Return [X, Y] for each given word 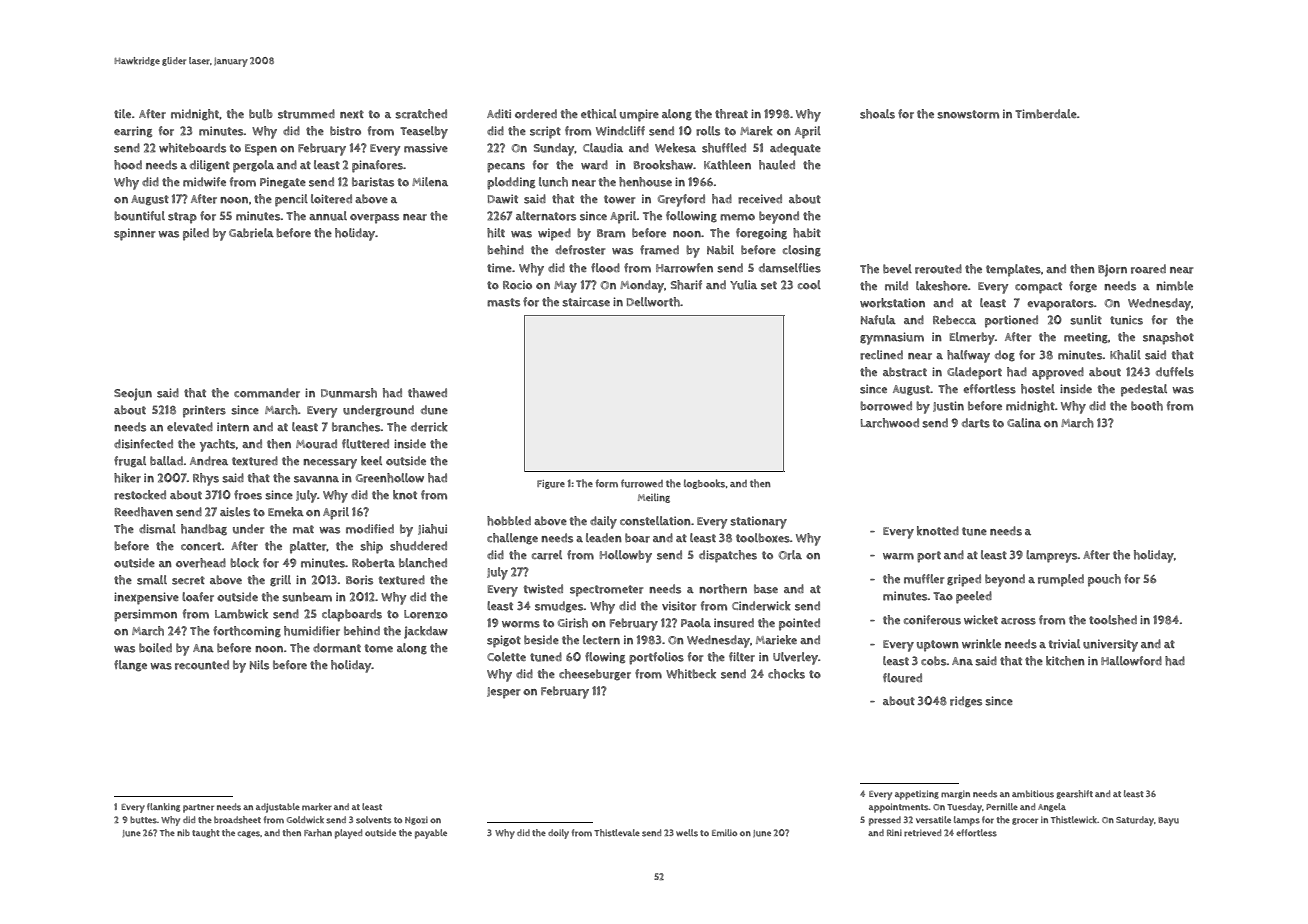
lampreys [1052, 556]
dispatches [728, 556]
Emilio [724, 832]
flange [130, 666]
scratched [421, 114]
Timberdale [1046, 114]
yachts [217, 445]
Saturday [1135, 821]
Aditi [499, 113]
